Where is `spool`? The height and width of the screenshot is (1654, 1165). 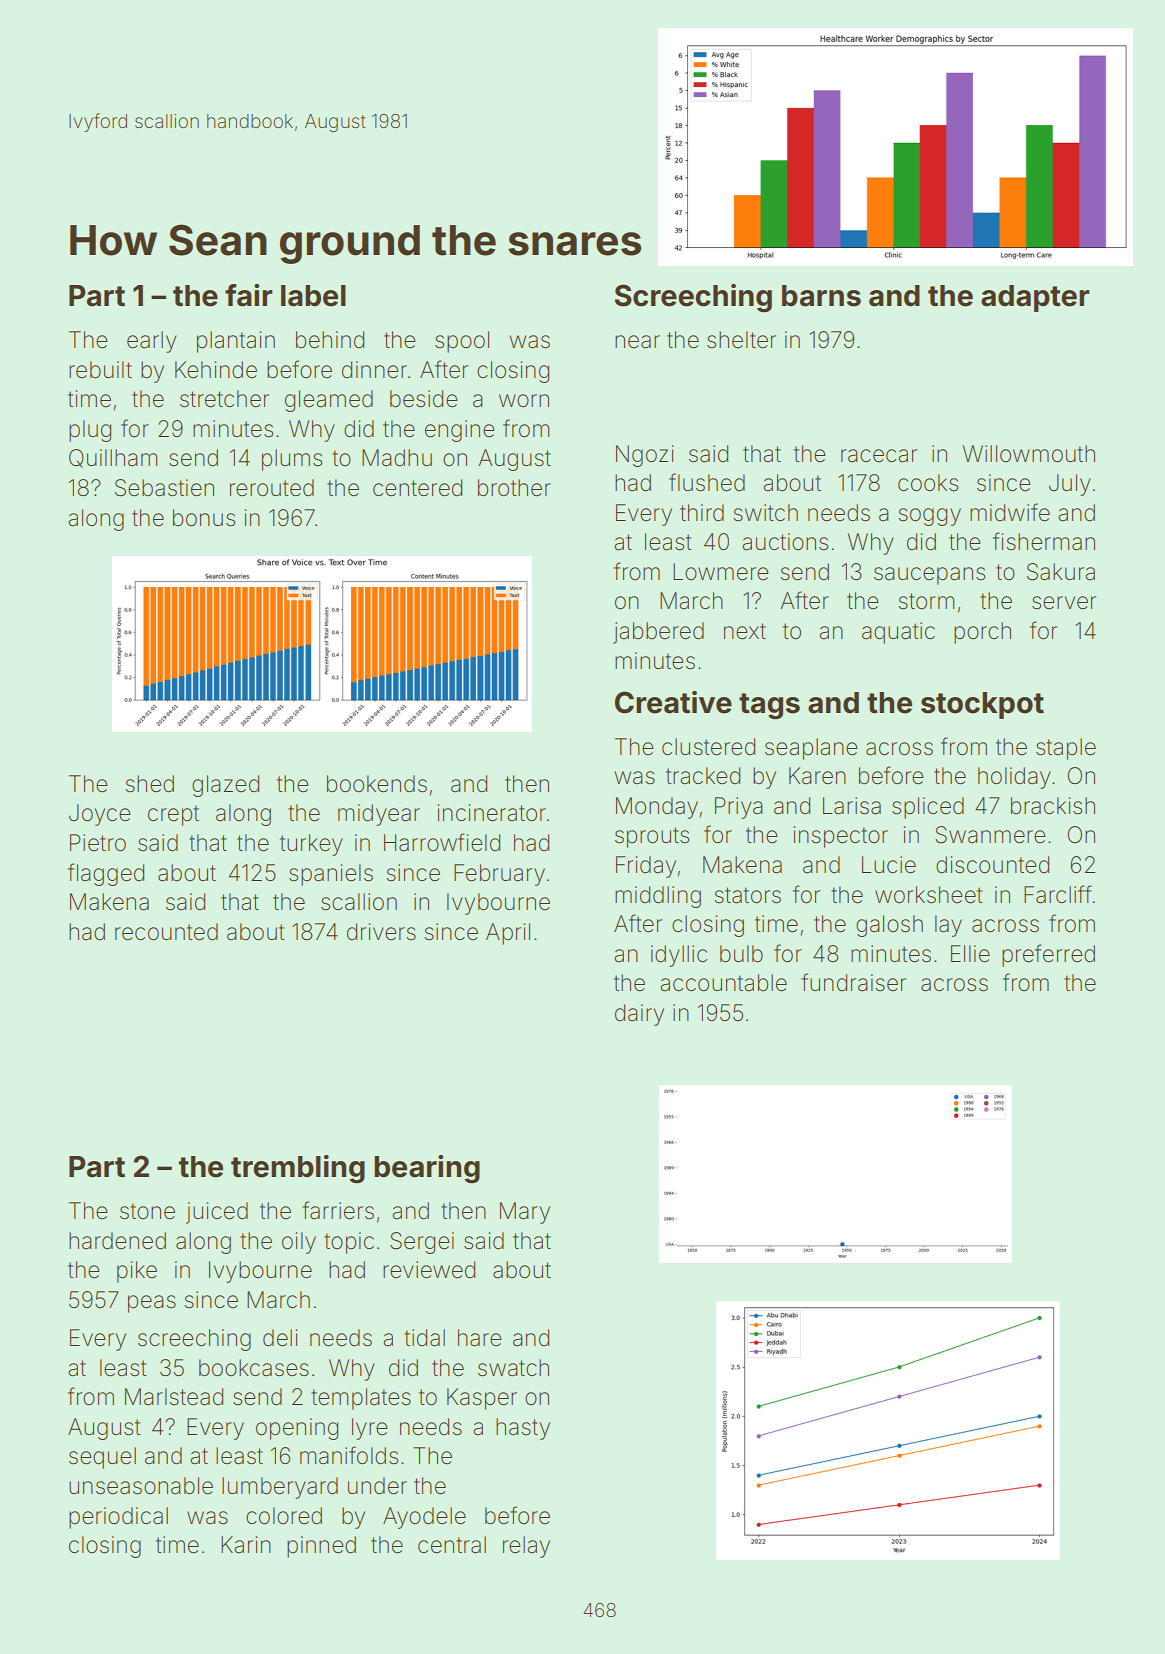
spool is located at coordinates (462, 342).
